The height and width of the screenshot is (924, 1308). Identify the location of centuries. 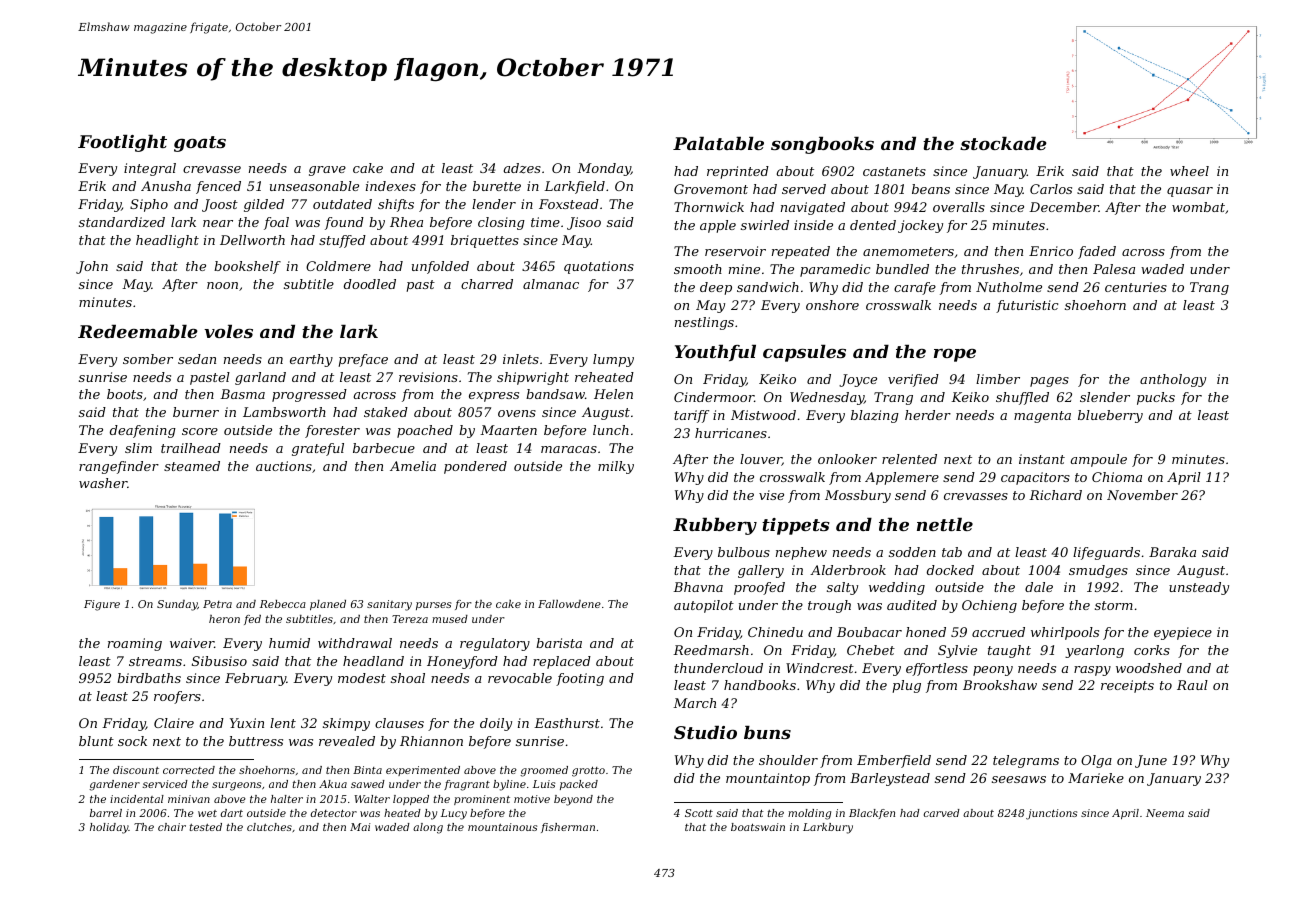
(1136, 287).
